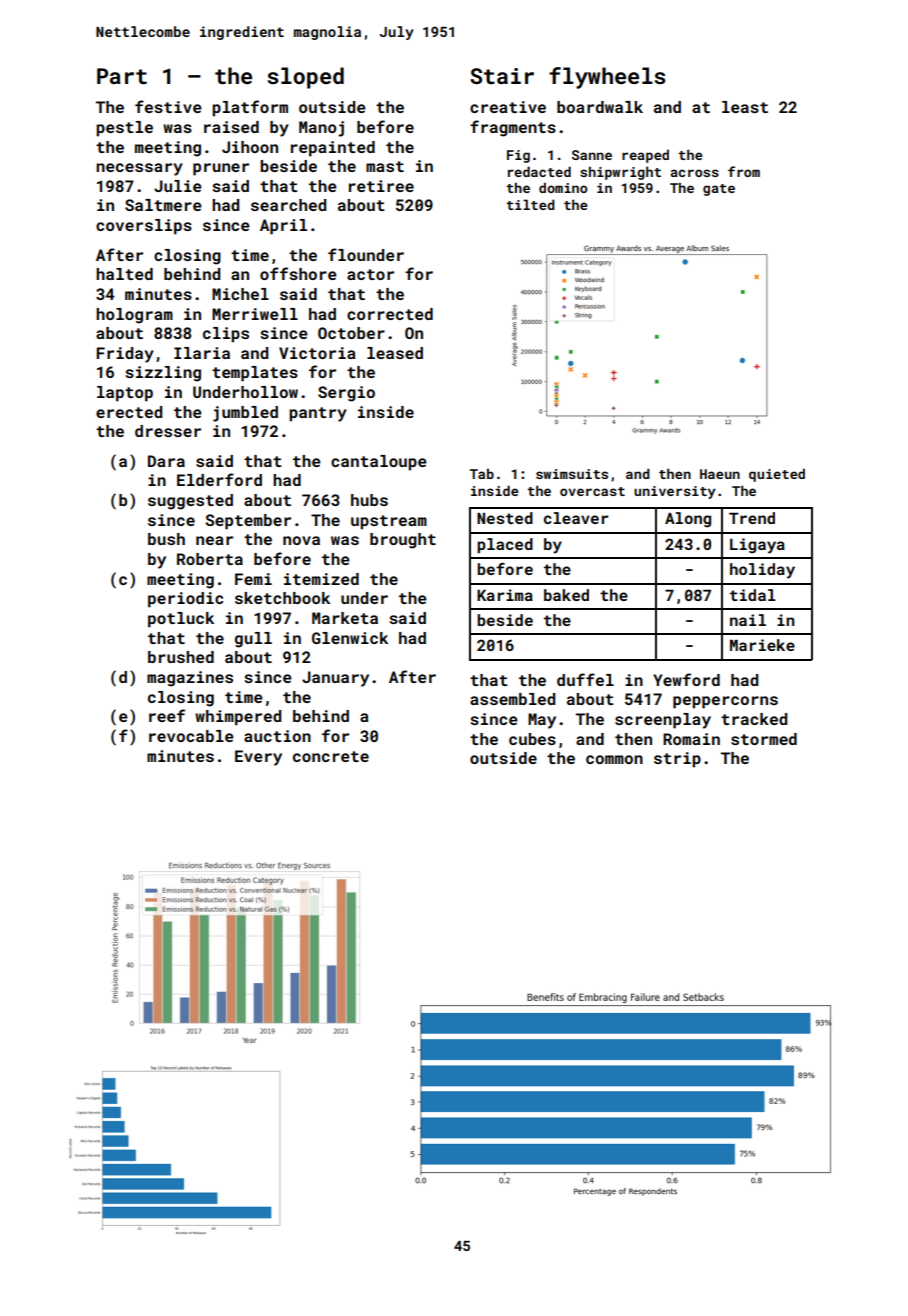 This screenshot has height=1316, width=908. I want to click on revocable, so click(191, 736).
